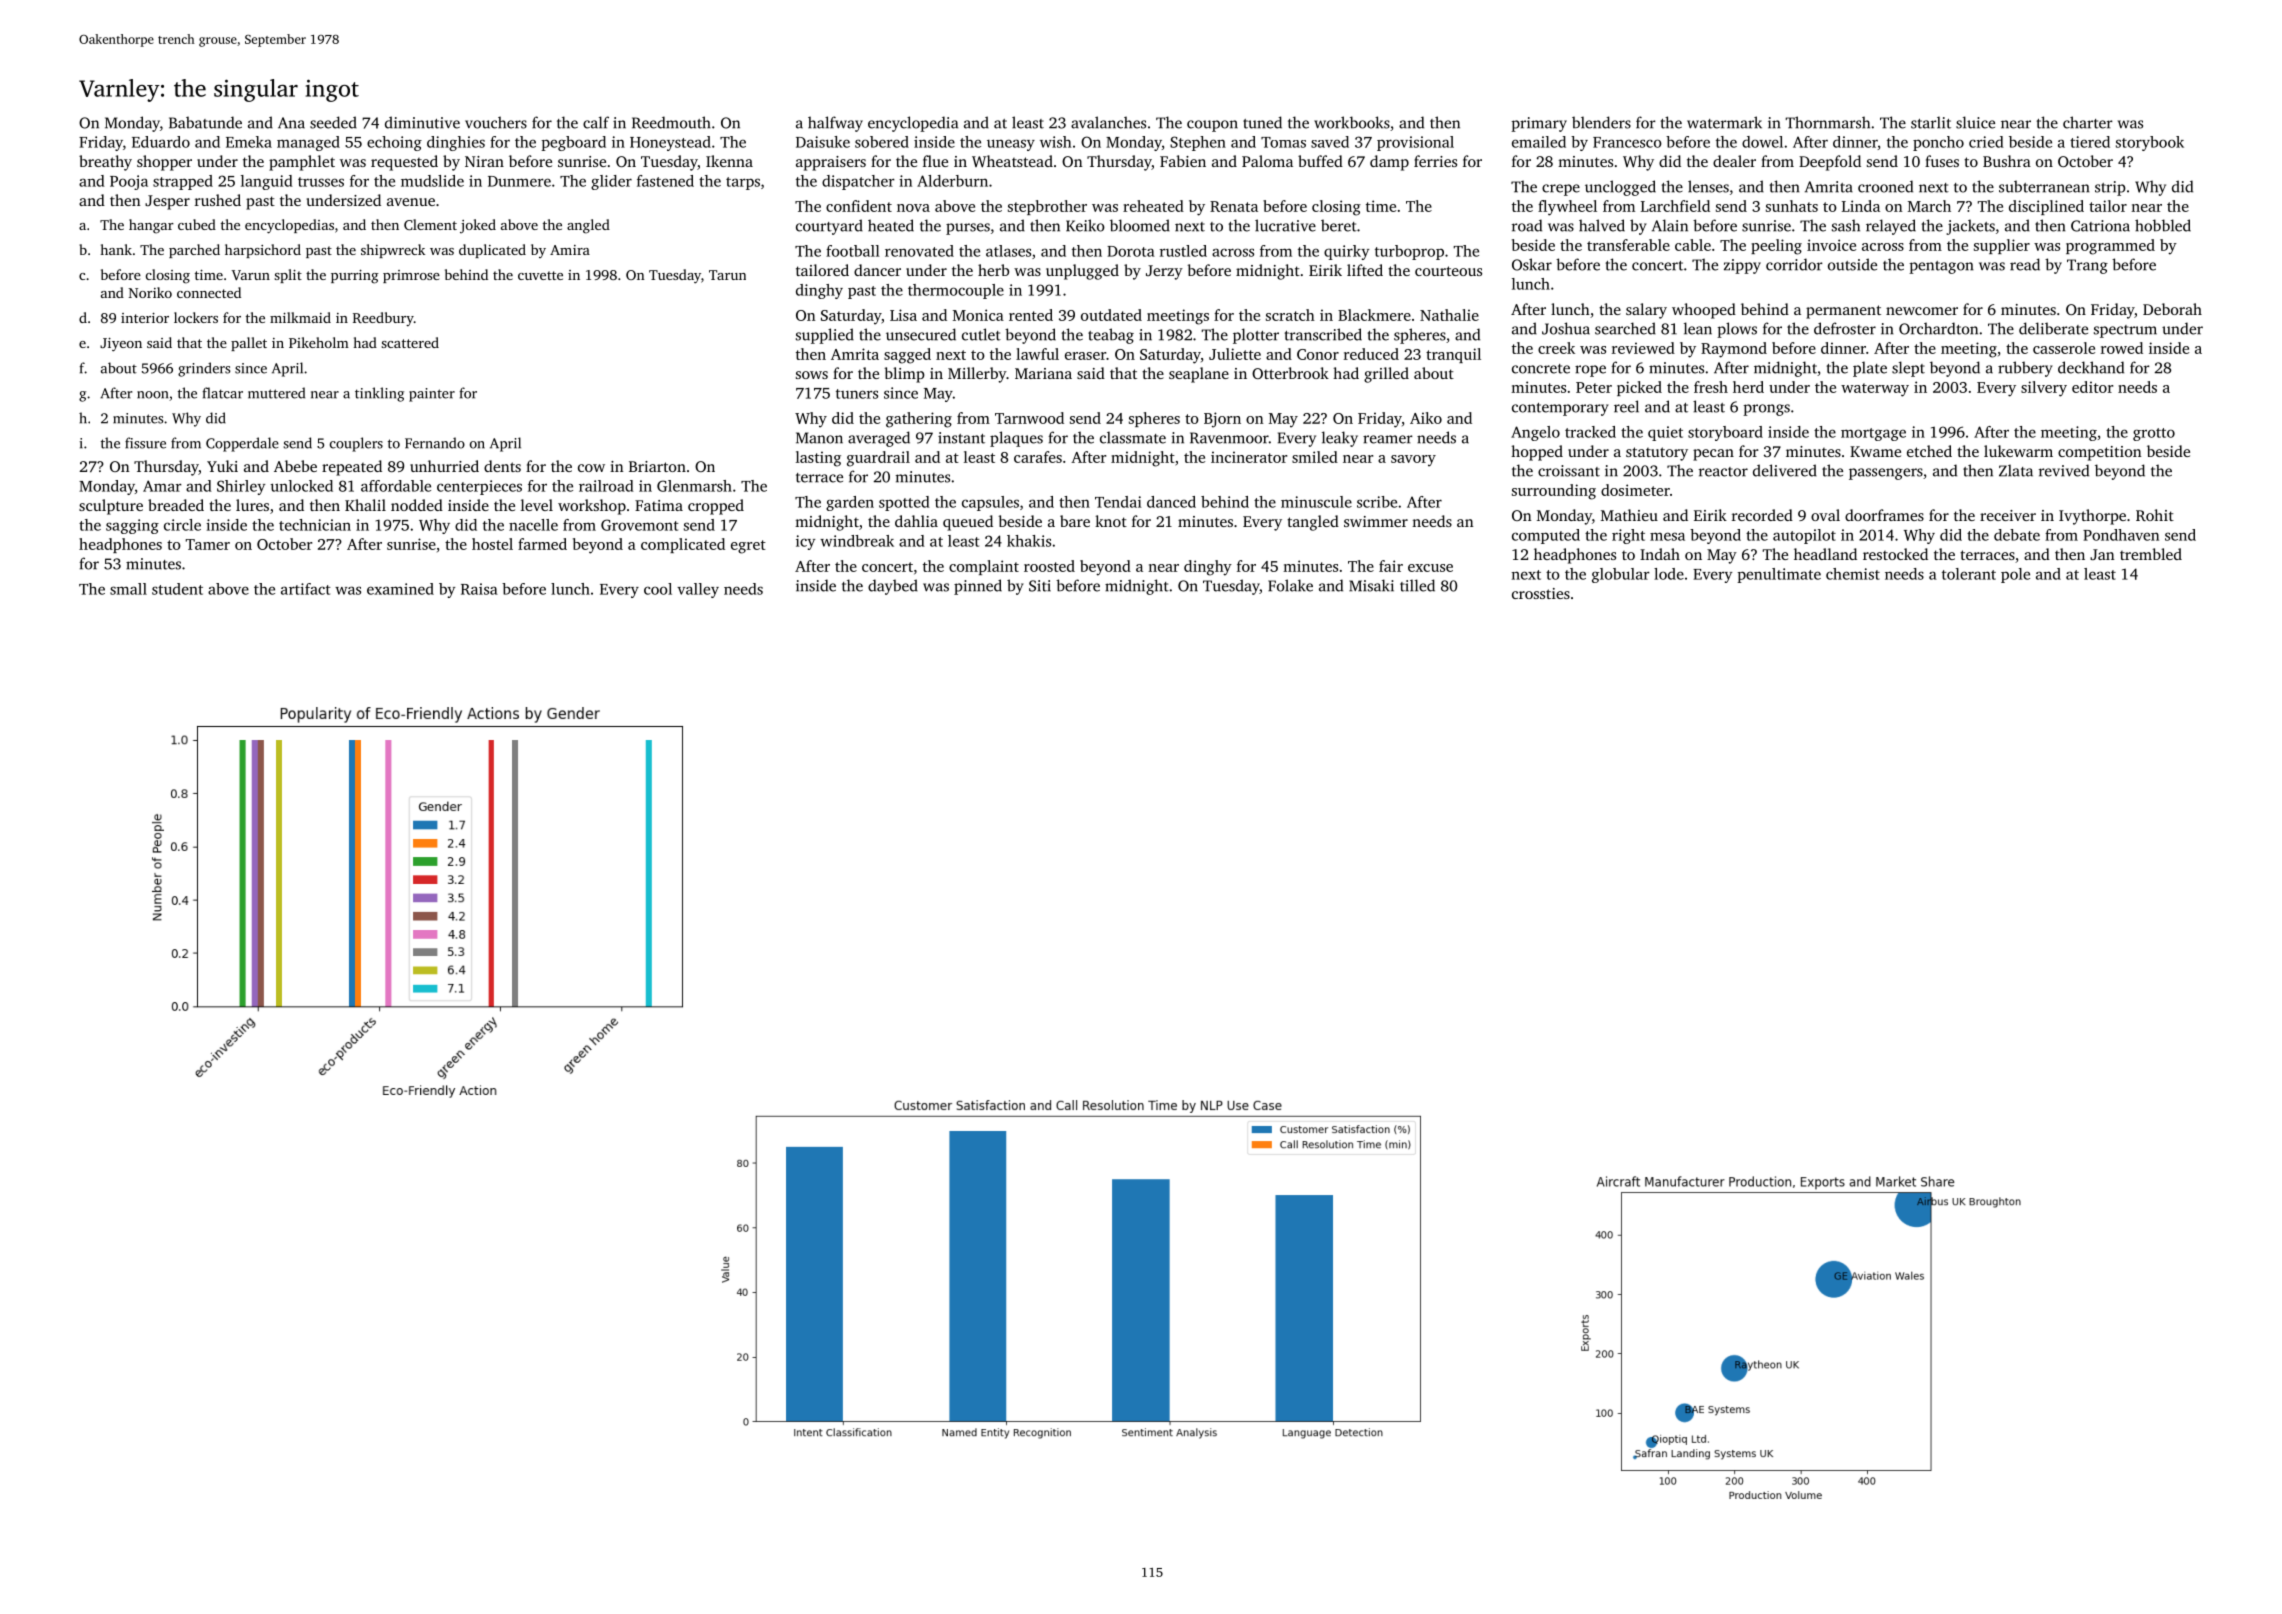 The width and height of the document is (2282, 1614). I want to click on guardrail, so click(878, 459).
